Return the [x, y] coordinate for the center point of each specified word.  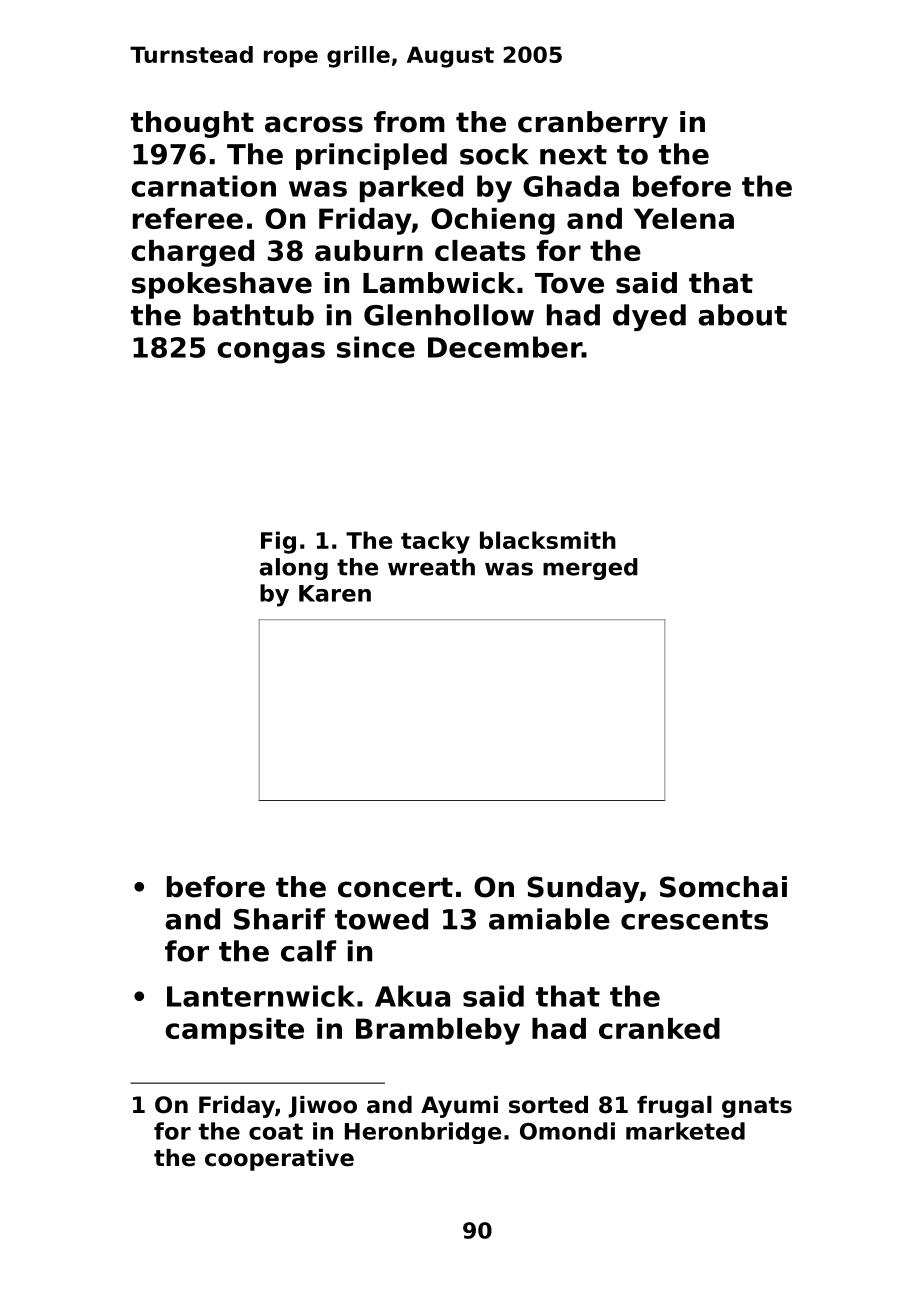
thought [192, 124]
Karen [335, 593]
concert [395, 887]
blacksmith [548, 540]
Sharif [279, 919]
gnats [757, 1107]
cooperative [279, 1160]
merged [590, 569]
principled [371, 156]
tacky [435, 542]
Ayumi [459, 1107]
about [742, 315]
